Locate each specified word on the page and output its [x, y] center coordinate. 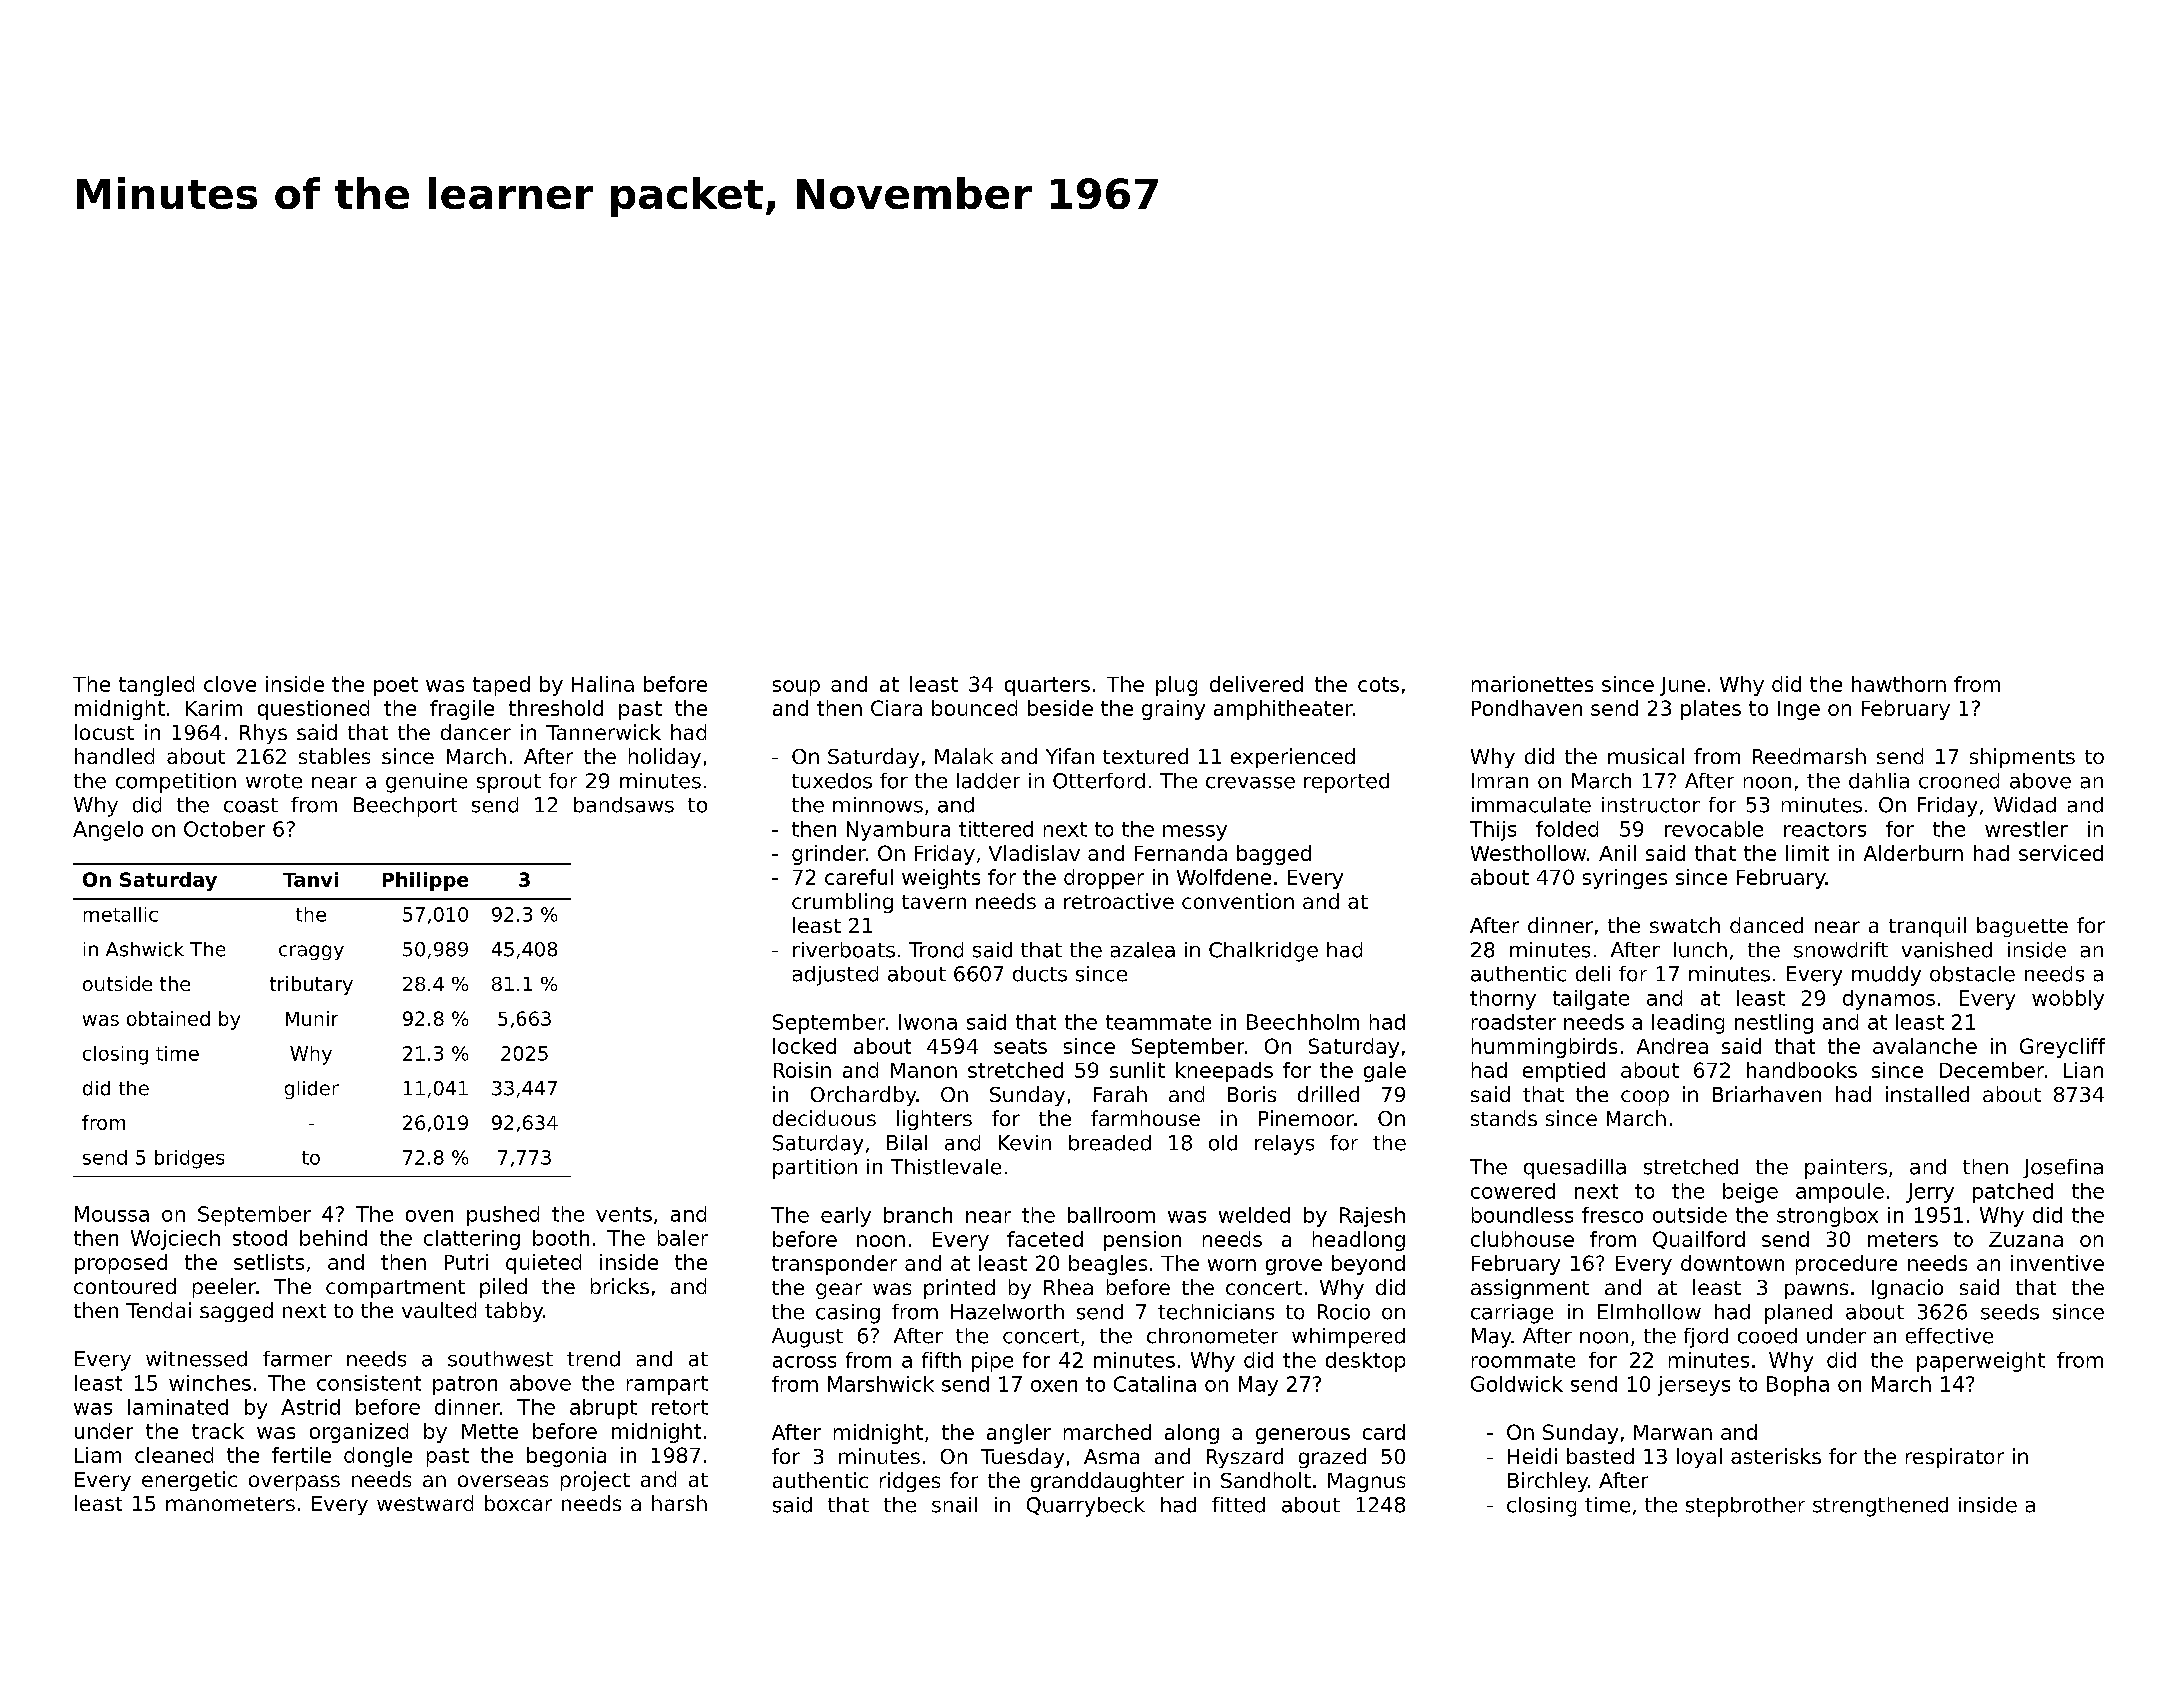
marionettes [1532, 684]
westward [425, 1503]
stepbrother [1745, 1507]
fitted [1238, 1505]
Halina [603, 684]
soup [796, 688]
